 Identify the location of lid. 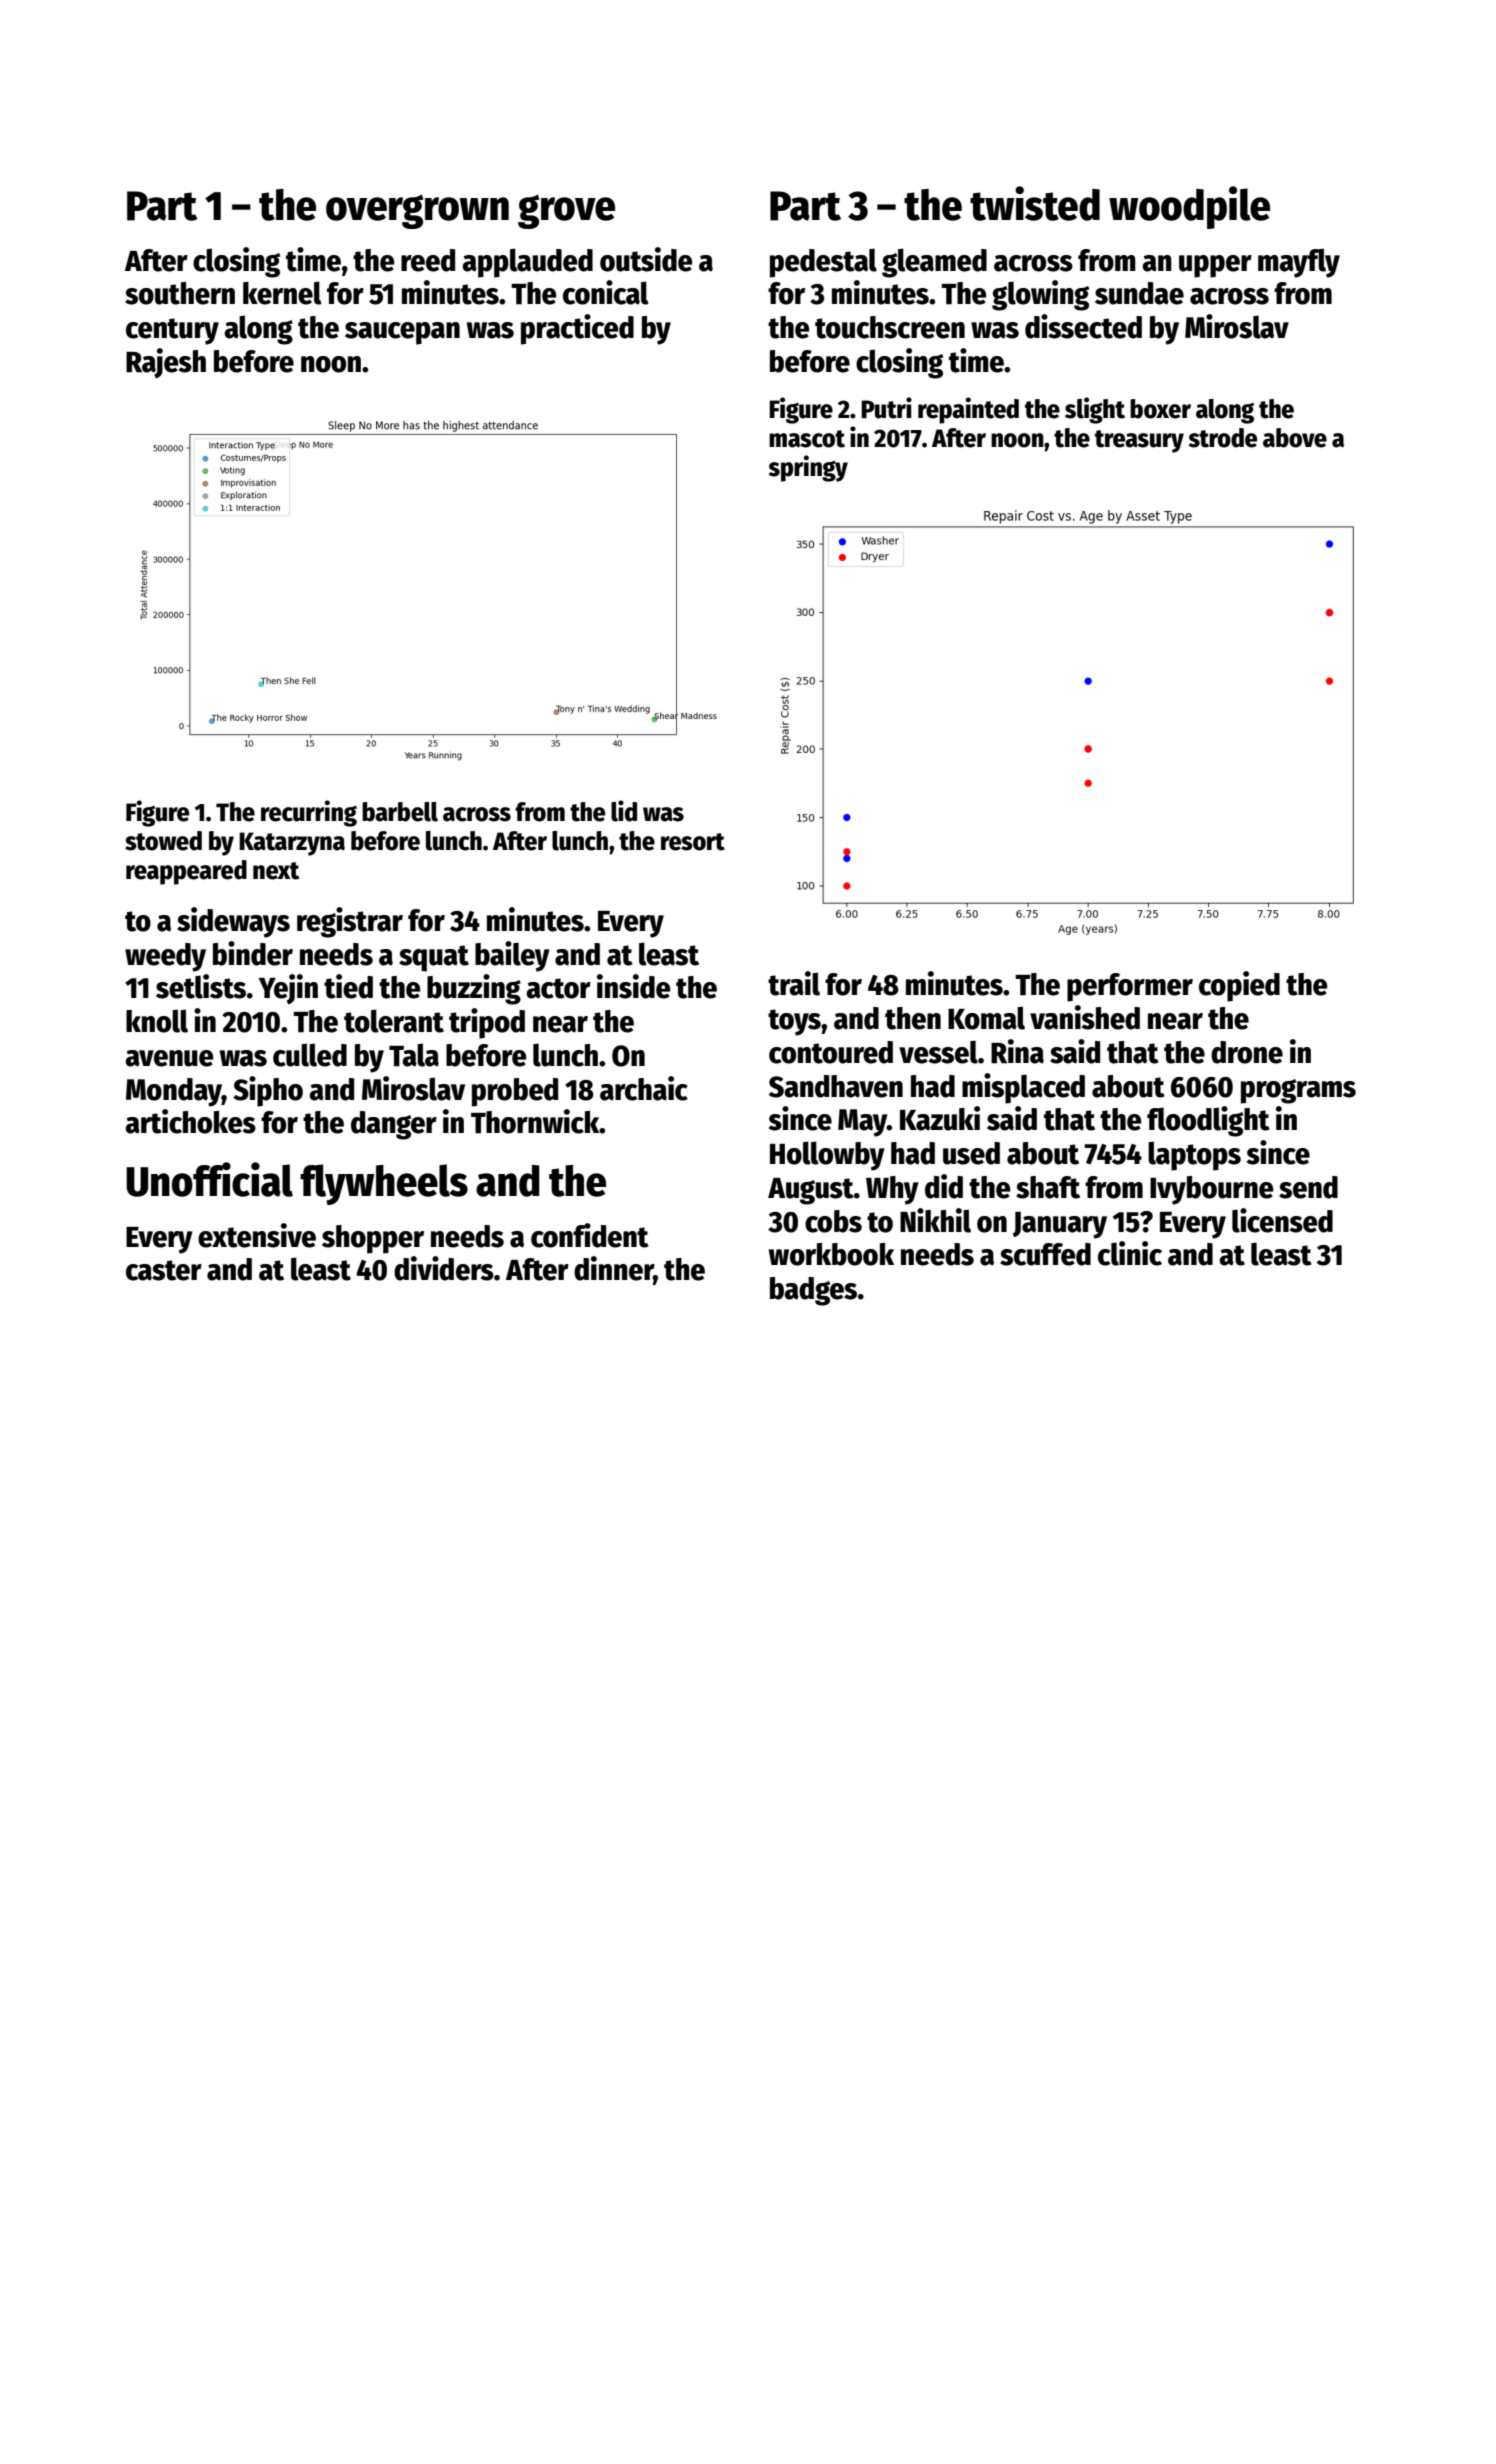
(624, 811).
